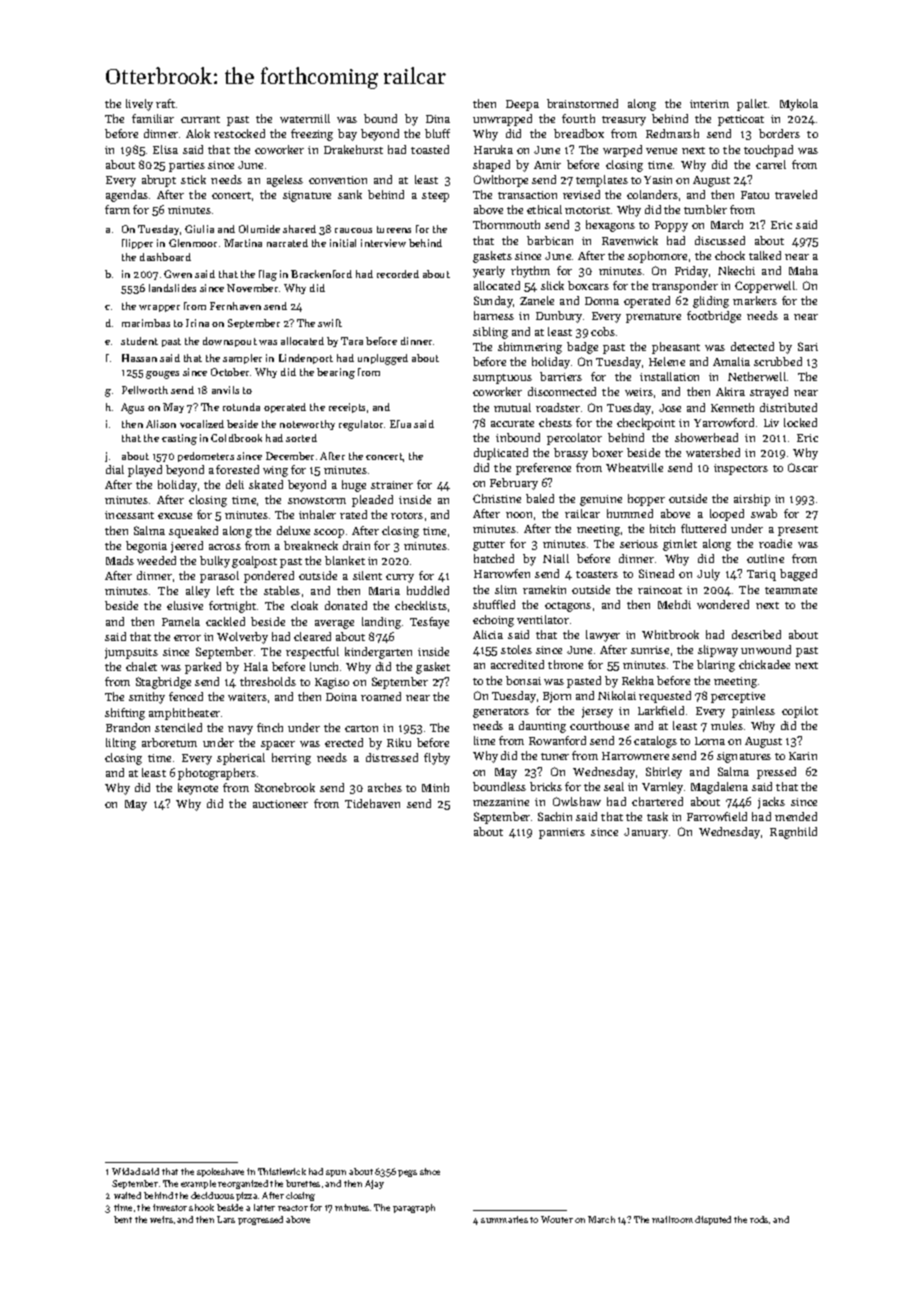  Describe the element at coordinates (198, 789) in the screenshot. I see `keynote` at that location.
